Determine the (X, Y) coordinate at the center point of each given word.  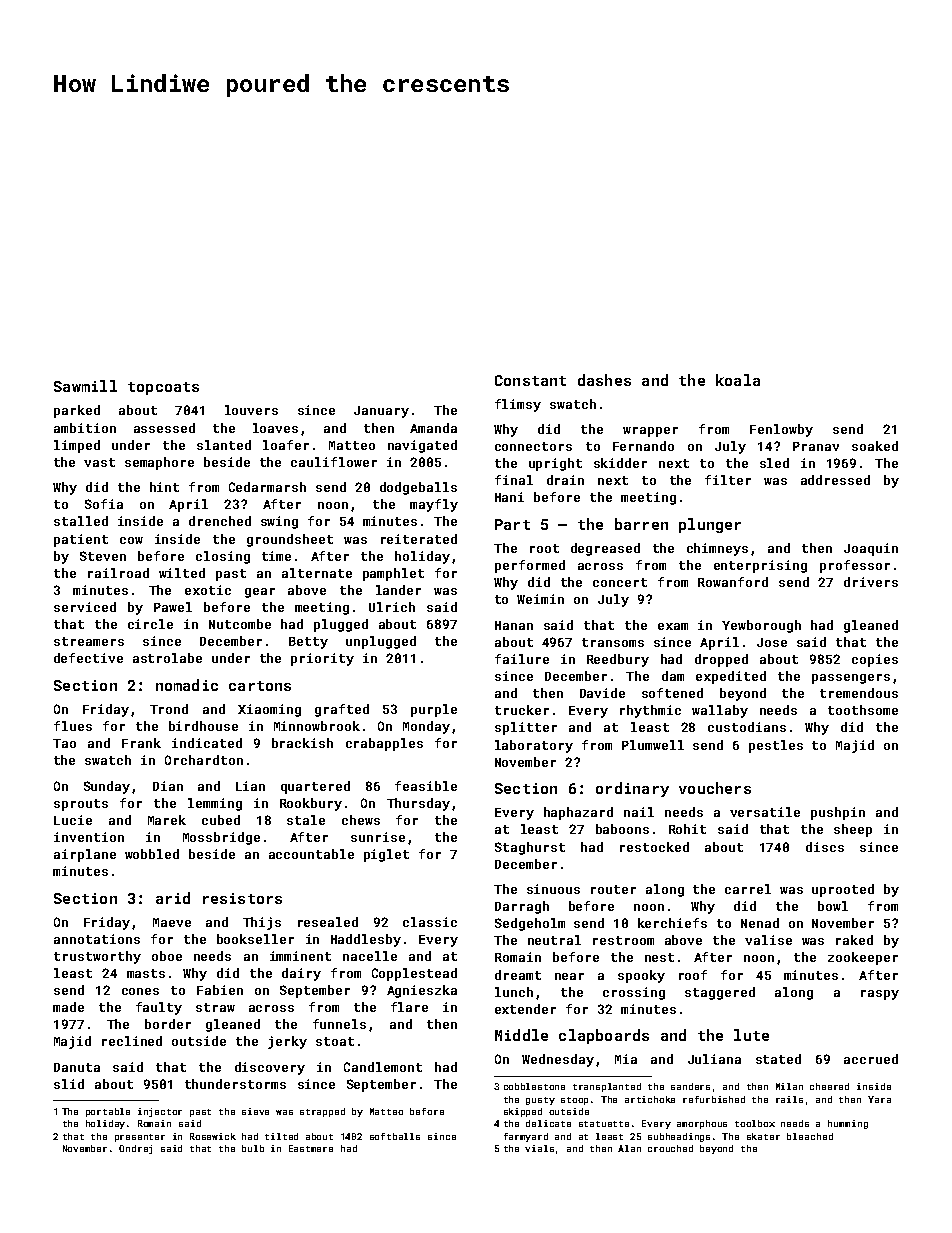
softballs (395, 1136)
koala (738, 380)
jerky (287, 1042)
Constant (530, 380)
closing (223, 557)
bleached (810, 1136)
